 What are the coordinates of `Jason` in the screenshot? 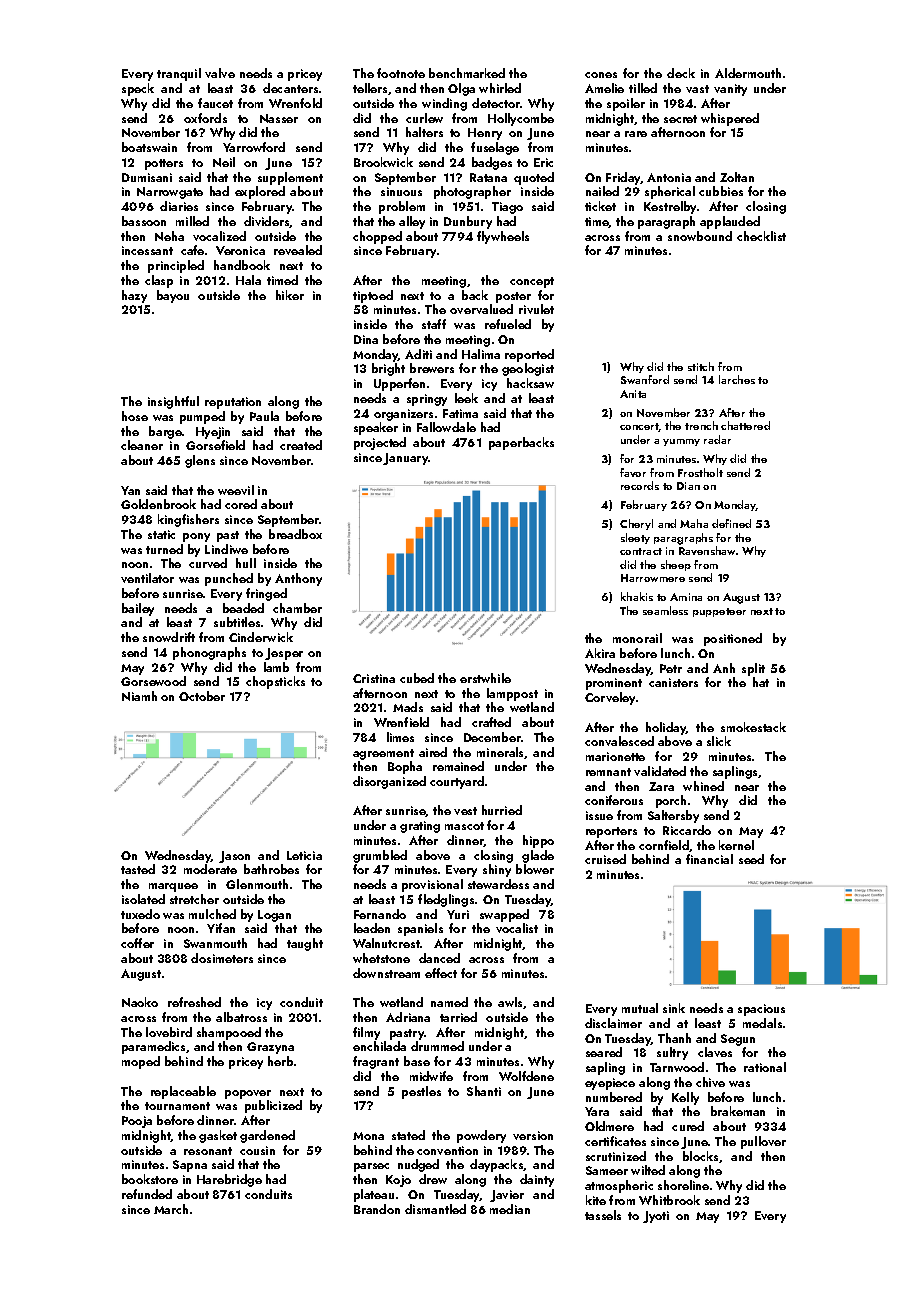 It's located at (234, 857).
